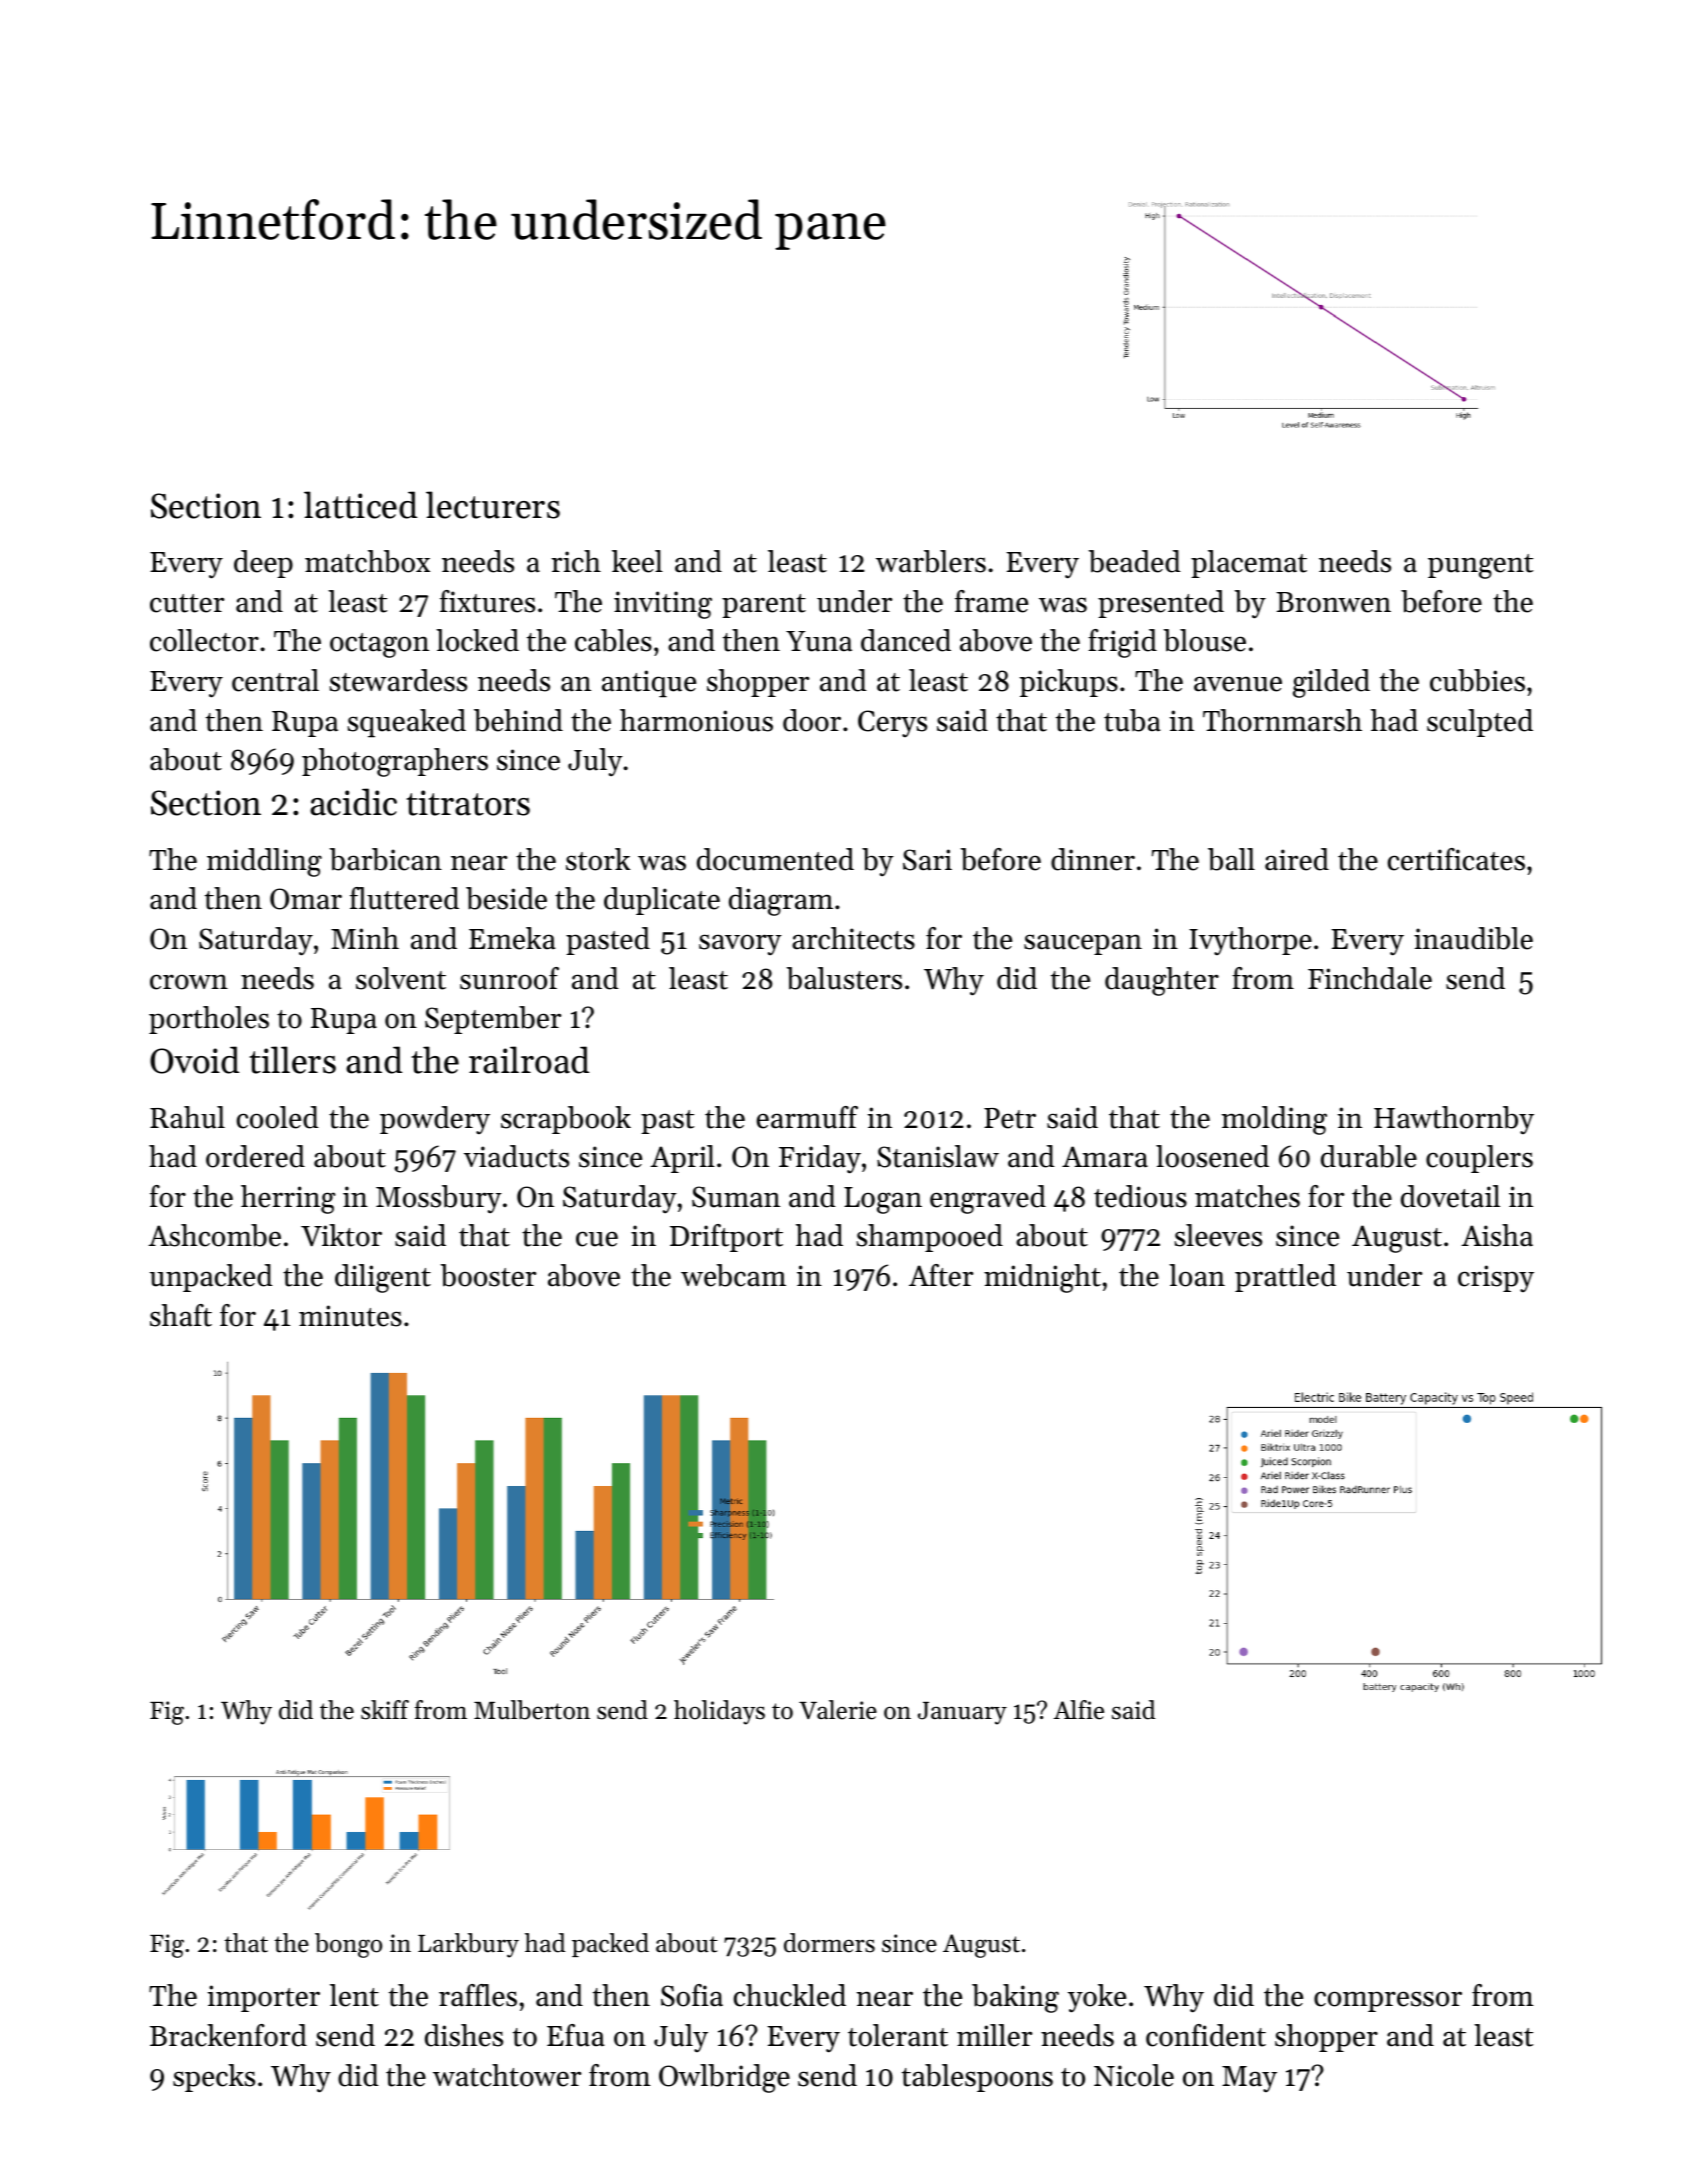 The width and height of the screenshot is (1683, 2178). Describe the element at coordinates (488, 1275) in the screenshot. I see `booster` at that location.
